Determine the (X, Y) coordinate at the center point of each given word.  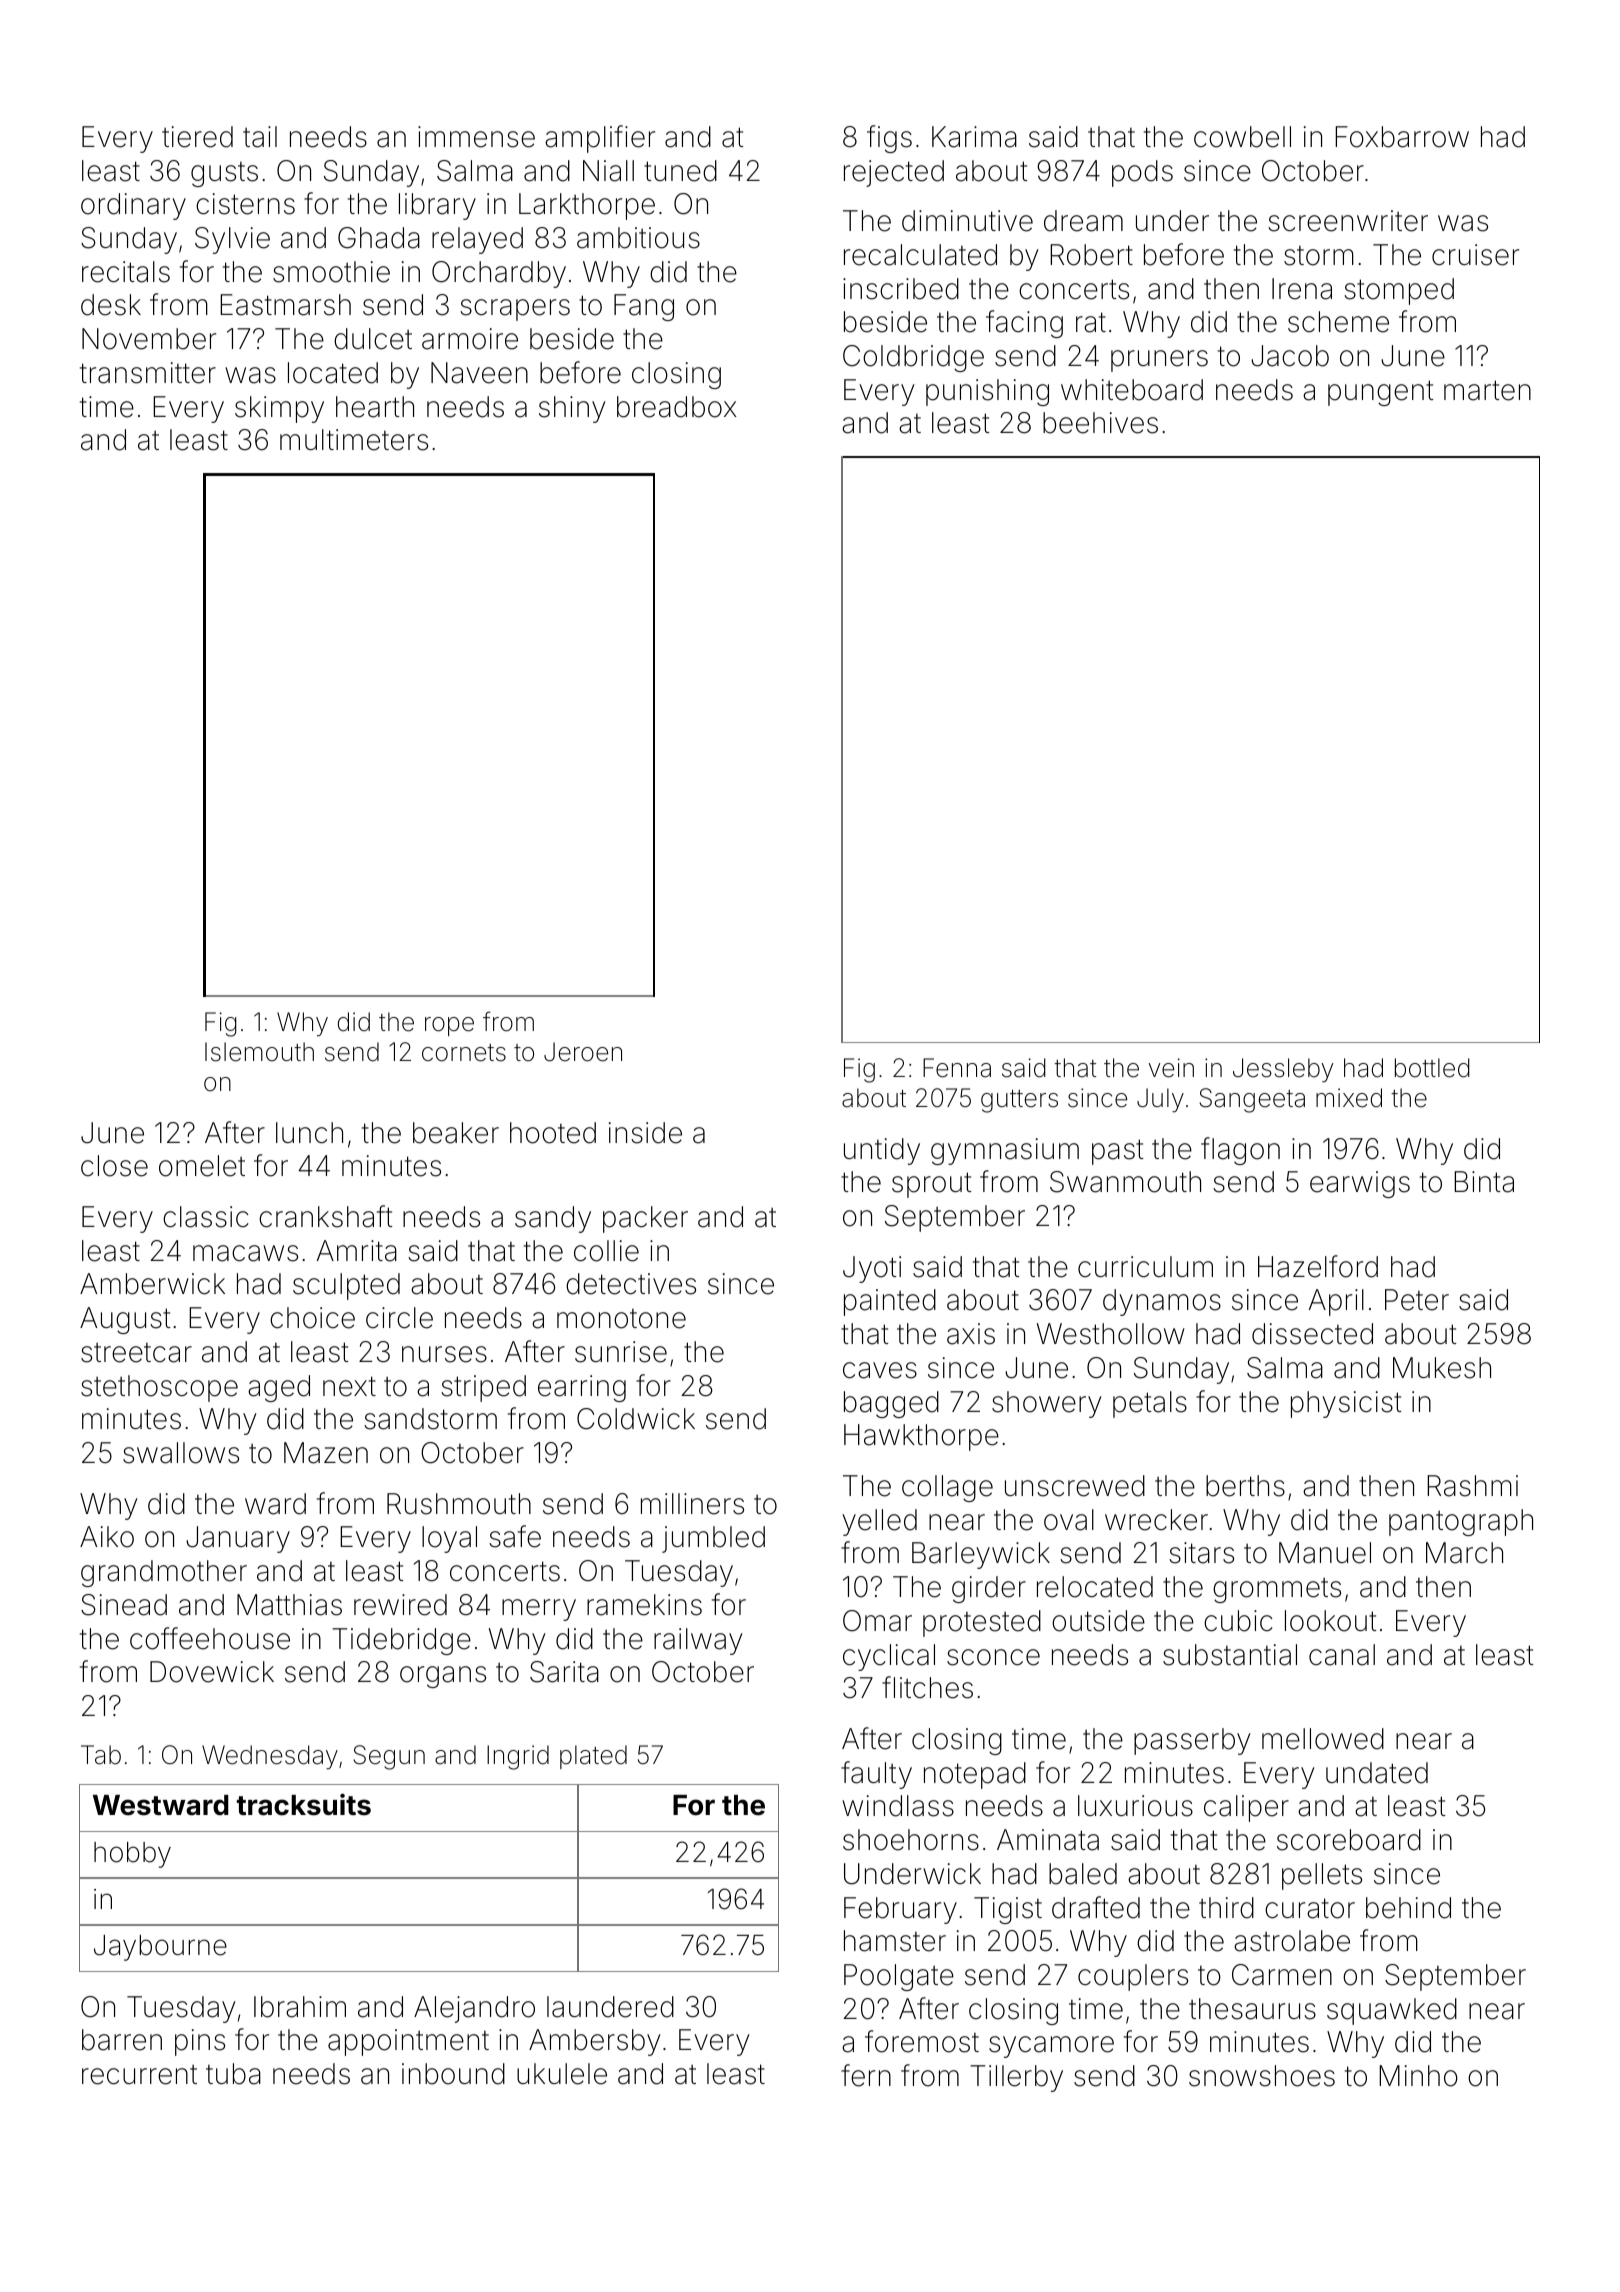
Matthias (289, 1605)
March (1464, 1553)
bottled (1432, 1068)
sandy (553, 1219)
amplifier (600, 139)
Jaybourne (160, 1948)
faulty (876, 1775)
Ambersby (595, 2042)
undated (1377, 1773)
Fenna (957, 1068)
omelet (202, 1166)
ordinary (133, 206)
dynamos (1162, 1302)
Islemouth (259, 1052)
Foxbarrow (1402, 137)
